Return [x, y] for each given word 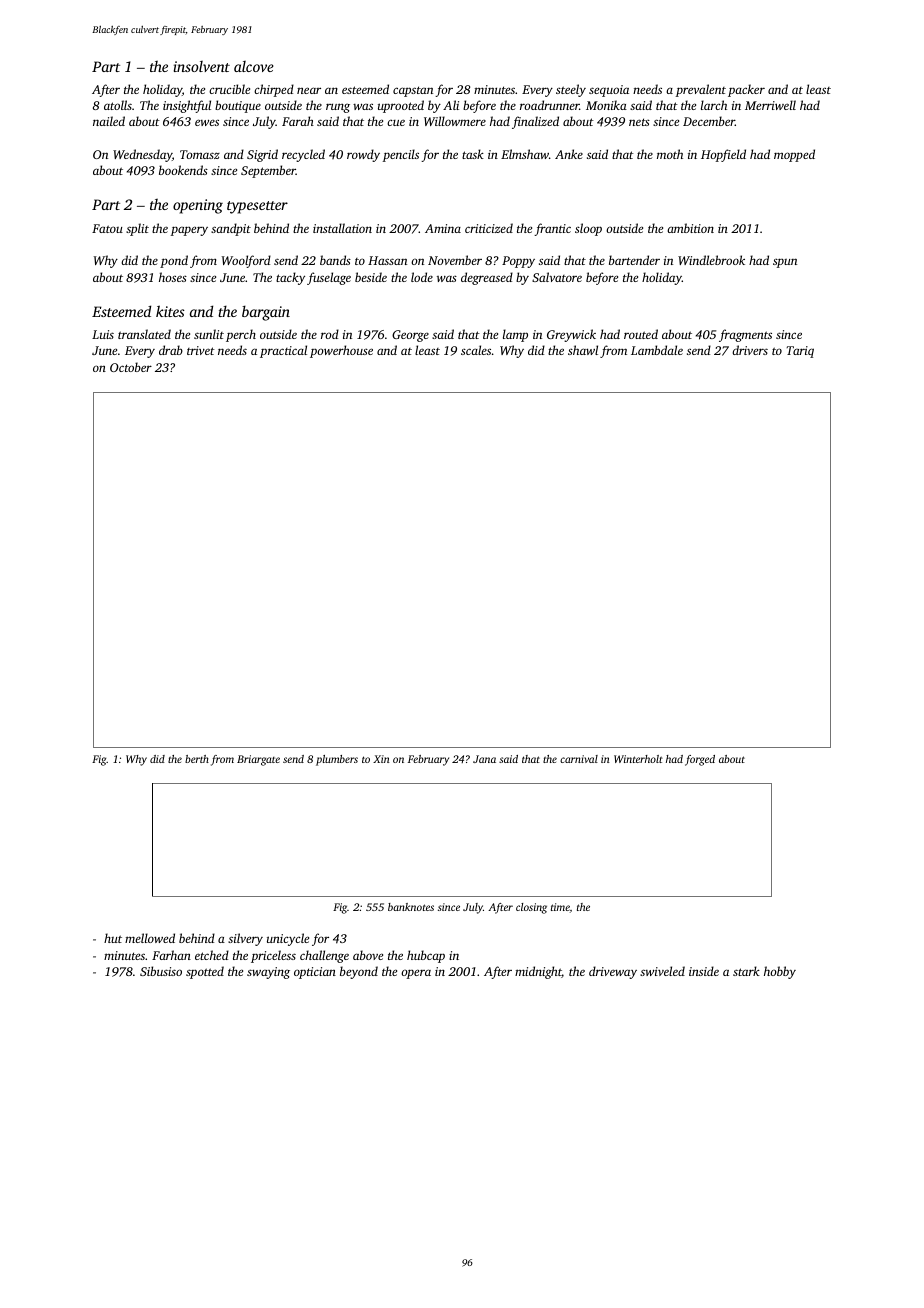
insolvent [202, 66]
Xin [381, 759]
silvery [245, 939]
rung [338, 108]
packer [746, 90]
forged [700, 760]
